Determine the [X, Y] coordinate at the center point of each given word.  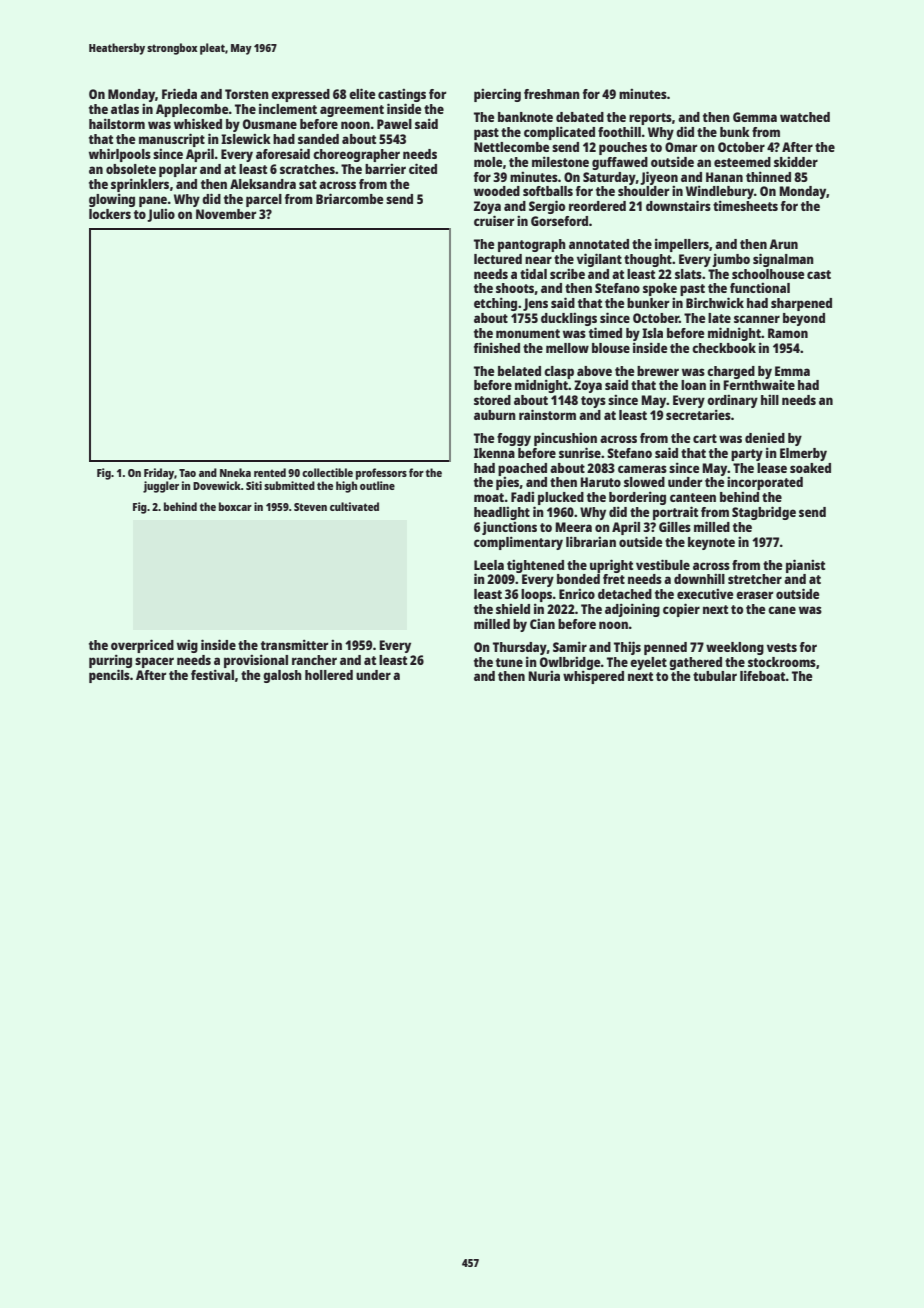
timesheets [745, 205]
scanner [757, 319]
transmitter [294, 644]
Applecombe [192, 110]
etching [495, 304]
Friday [159, 474]
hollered [329, 675]
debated [580, 117]
